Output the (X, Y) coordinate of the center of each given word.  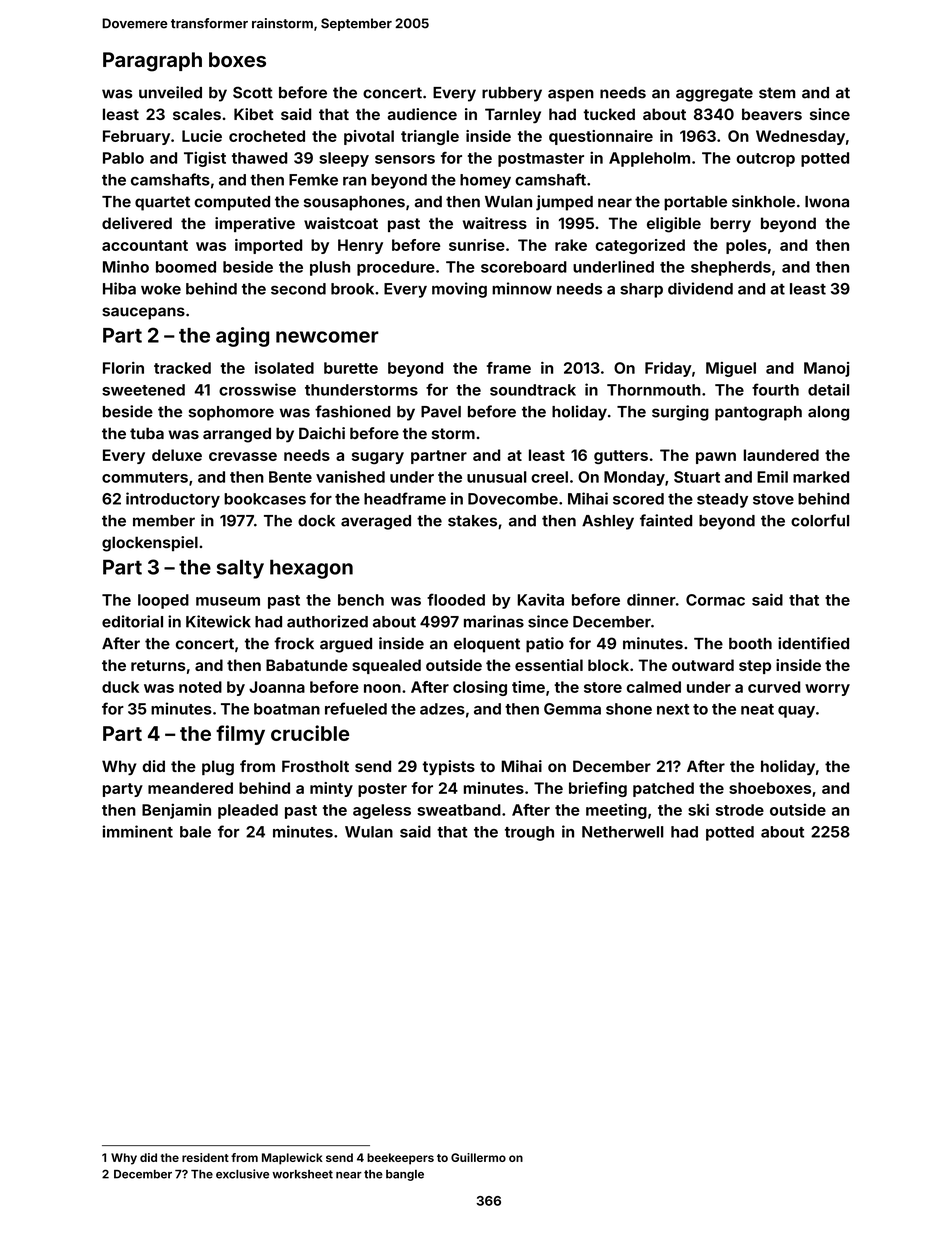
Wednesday (800, 137)
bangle (405, 1175)
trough (529, 833)
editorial (132, 621)
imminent (138, 831)
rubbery (512, 94)
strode (740, 810)
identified (813, 643)
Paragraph (152, 62)
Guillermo (478, 1157)
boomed (186, 267)
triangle (430, 137)
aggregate (714, 94)
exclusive (242, 1174)
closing (480, 688)
